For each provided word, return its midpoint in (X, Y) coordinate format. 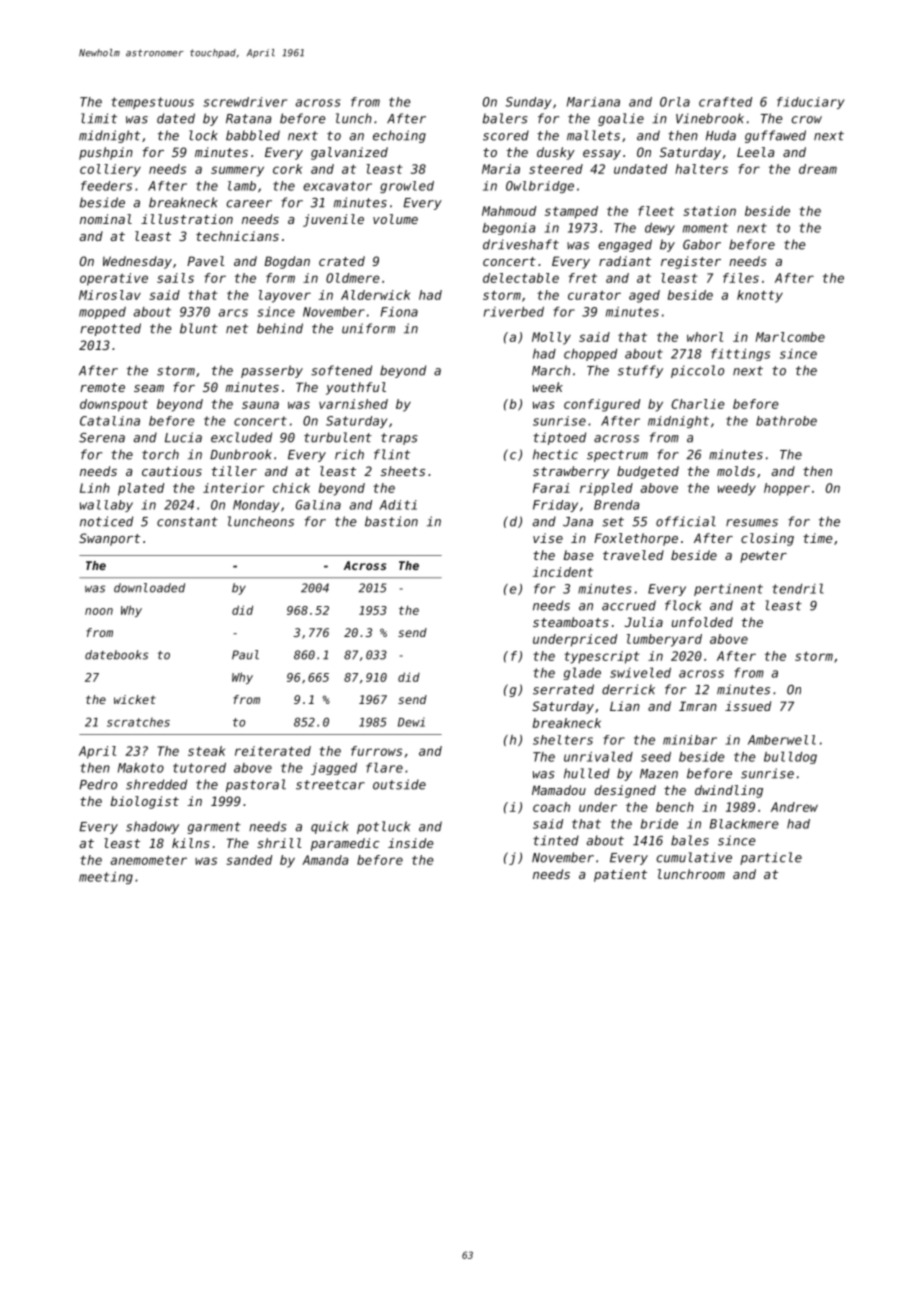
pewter (763, 557)
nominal (106, 219)
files (741, 278)
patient (620, 875)
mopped (102, 313)
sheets (403, 471)
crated (342, 261)
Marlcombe (790, 337)
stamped (571, 212)
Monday (256, 506)
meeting (106, 878)
